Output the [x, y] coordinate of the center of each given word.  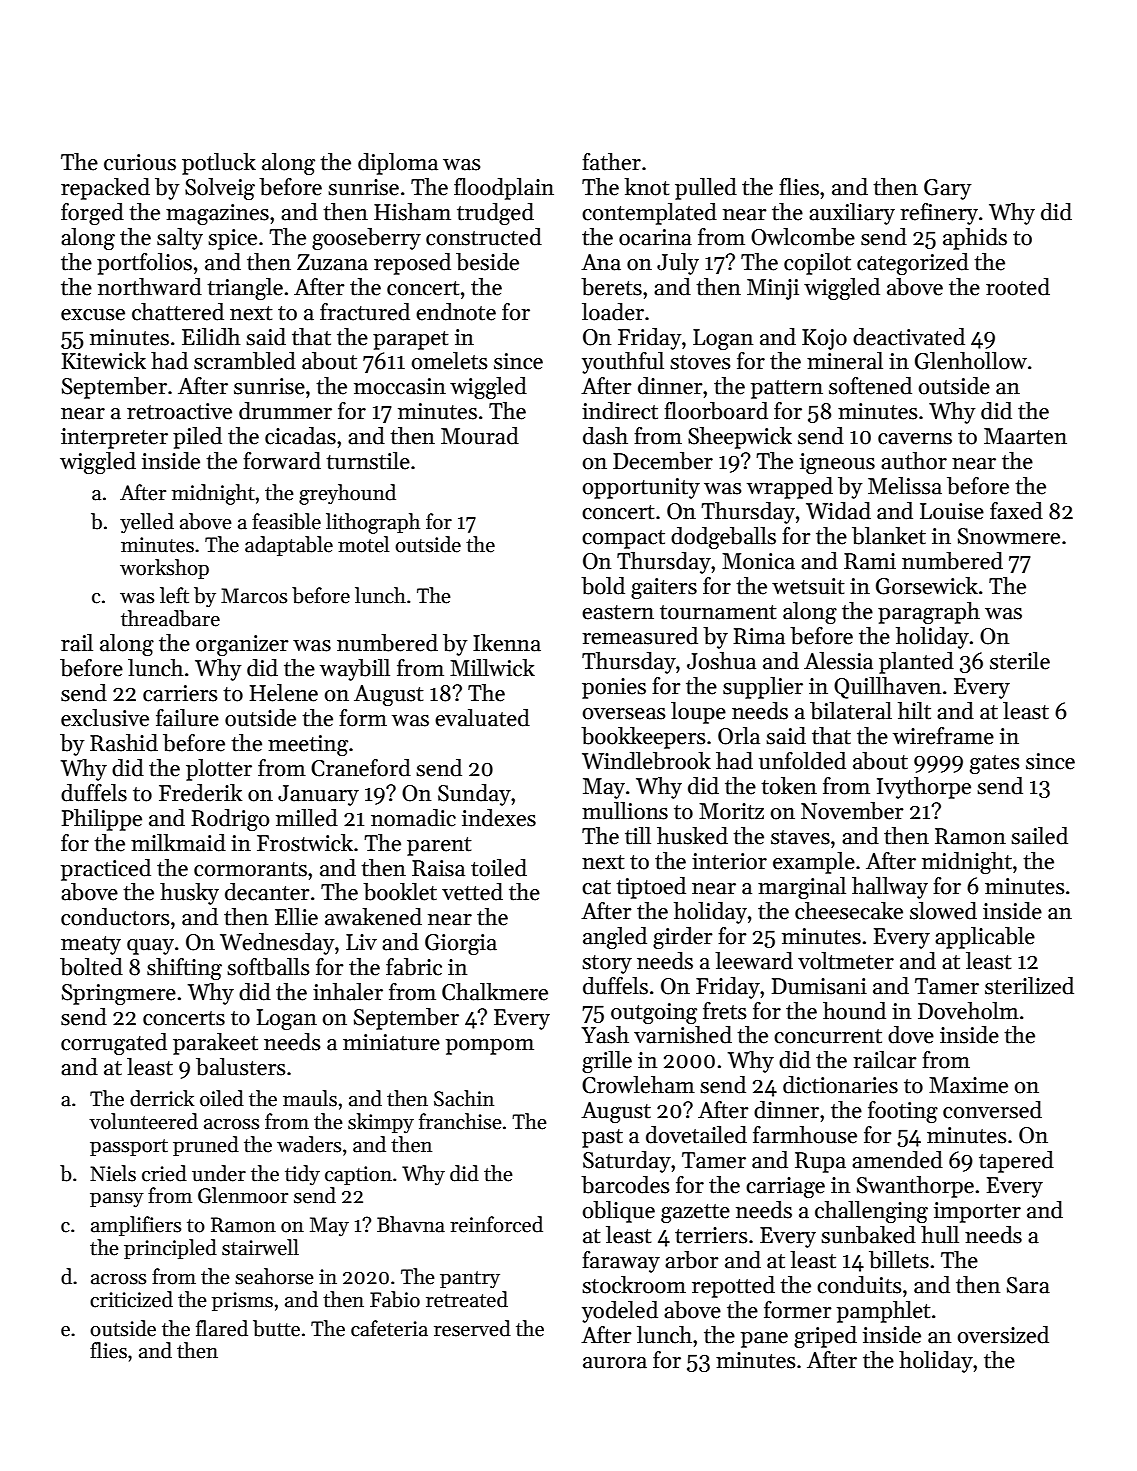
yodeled [620, 1312]
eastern [618, 612]
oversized [1003, 1335]
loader [613, 312]
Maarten [1025, 436]
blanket [889, 536]
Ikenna [507, 643]
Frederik [200, 793]
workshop [164, 569]
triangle [245, 289]
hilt [914, 711]
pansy [117, 1200]
